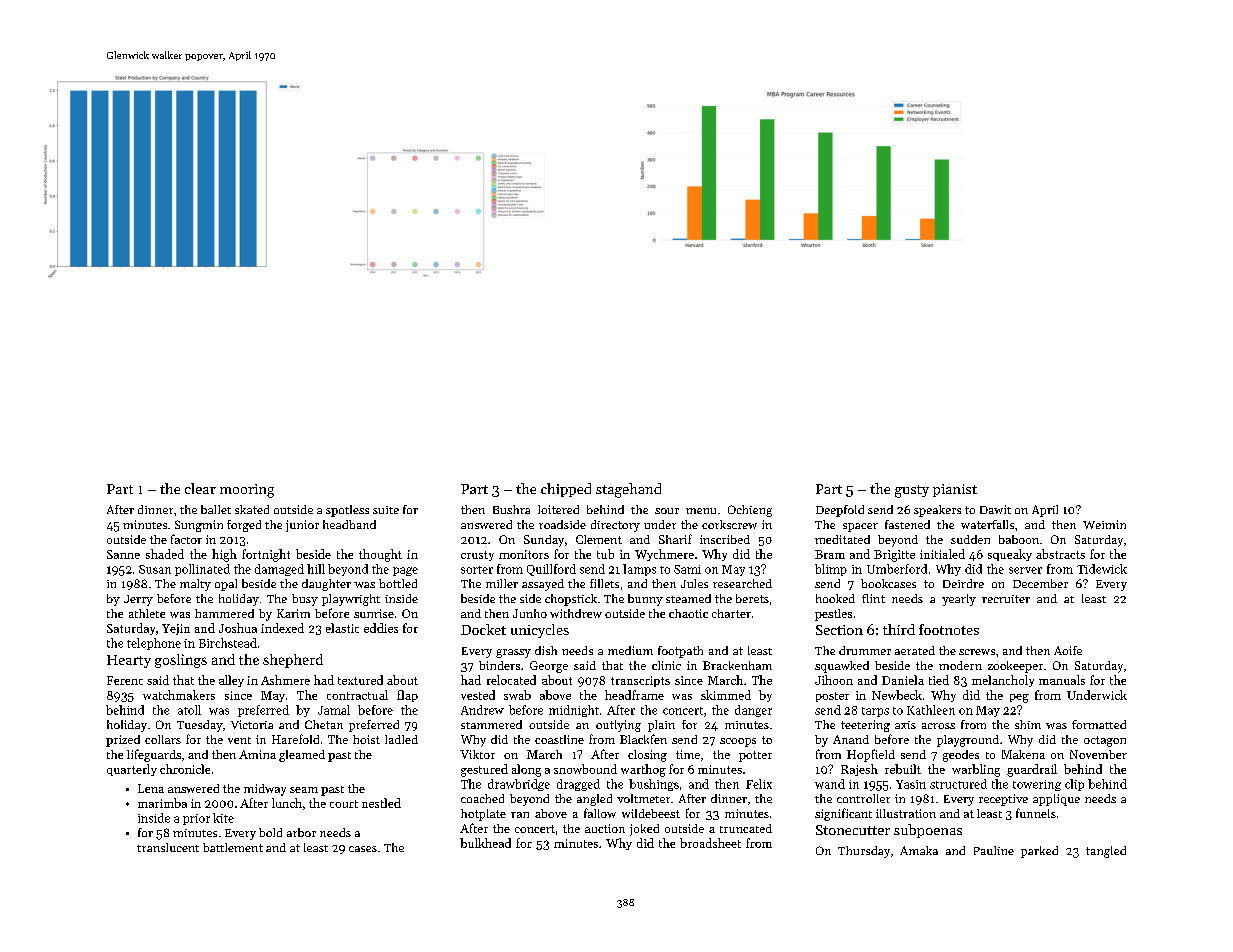 The image size is (1233, 952). I want to click on voltmeter, so click(643, 798).
